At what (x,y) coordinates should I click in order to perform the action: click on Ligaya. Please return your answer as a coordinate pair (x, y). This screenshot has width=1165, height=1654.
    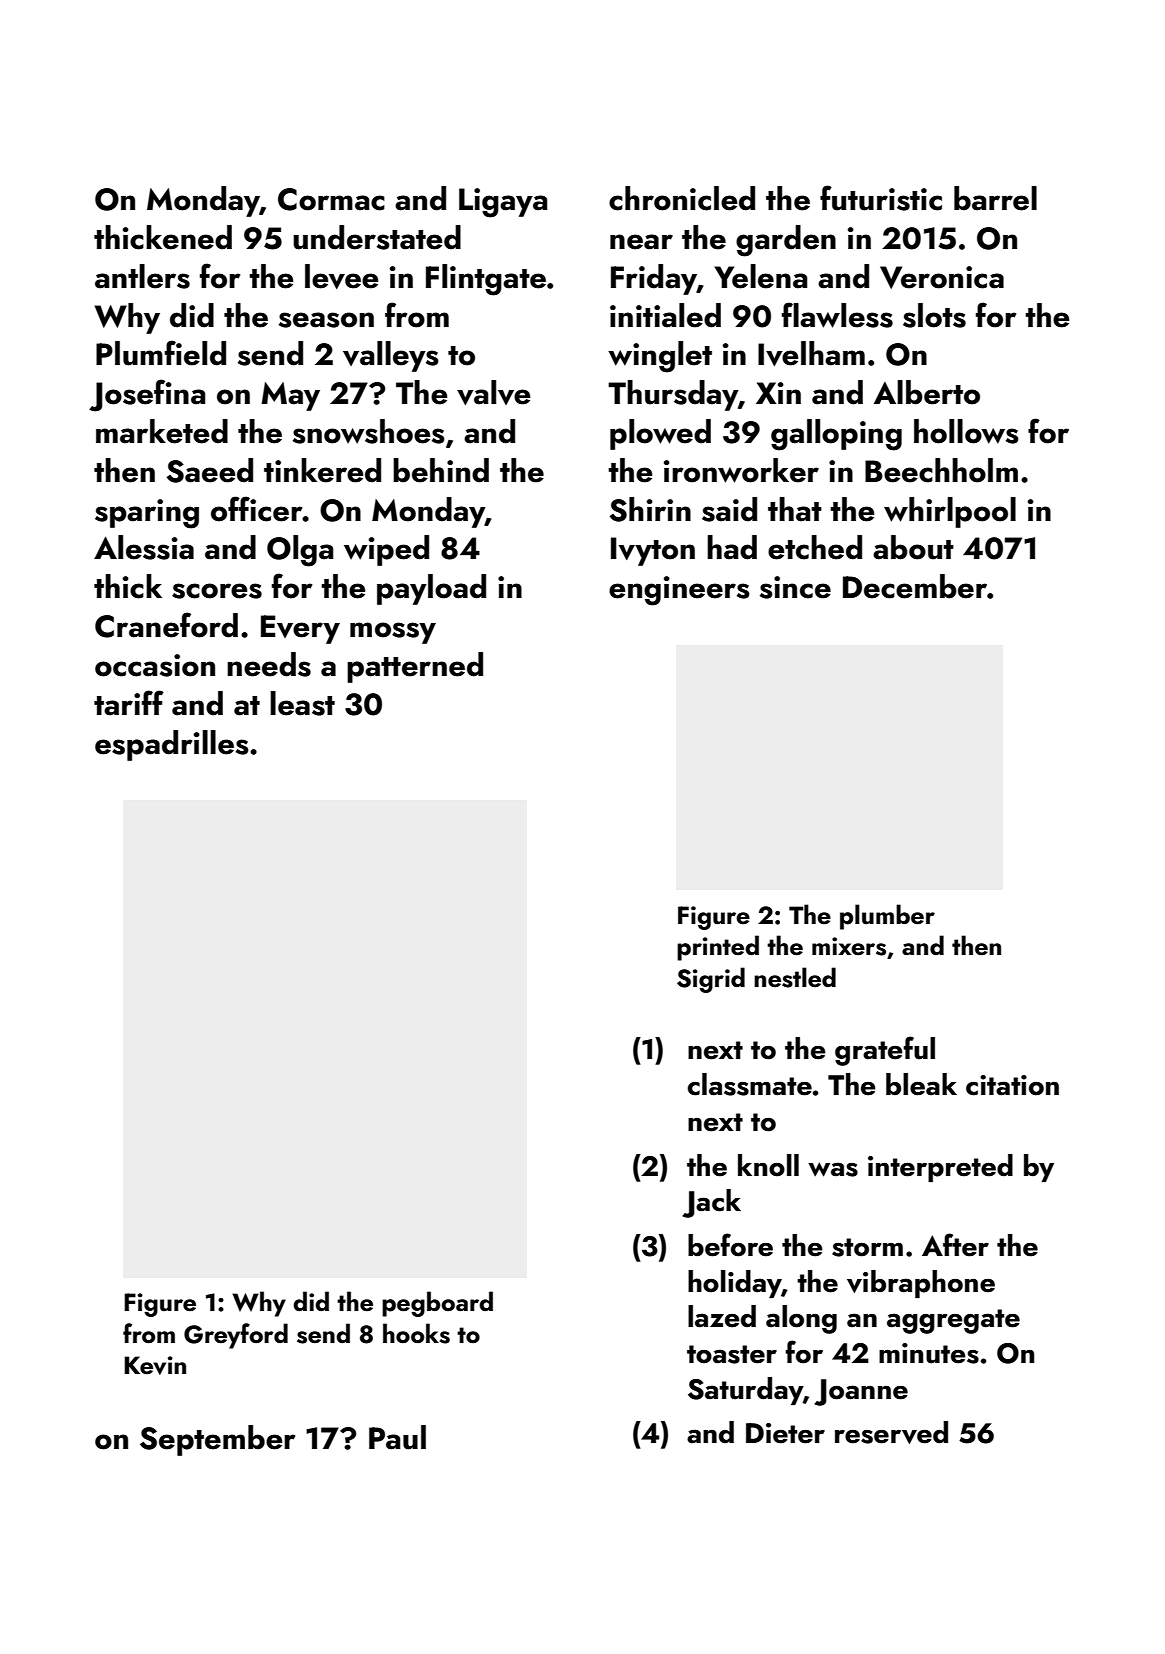
    Looking at the image, I should click on (503, 203).
